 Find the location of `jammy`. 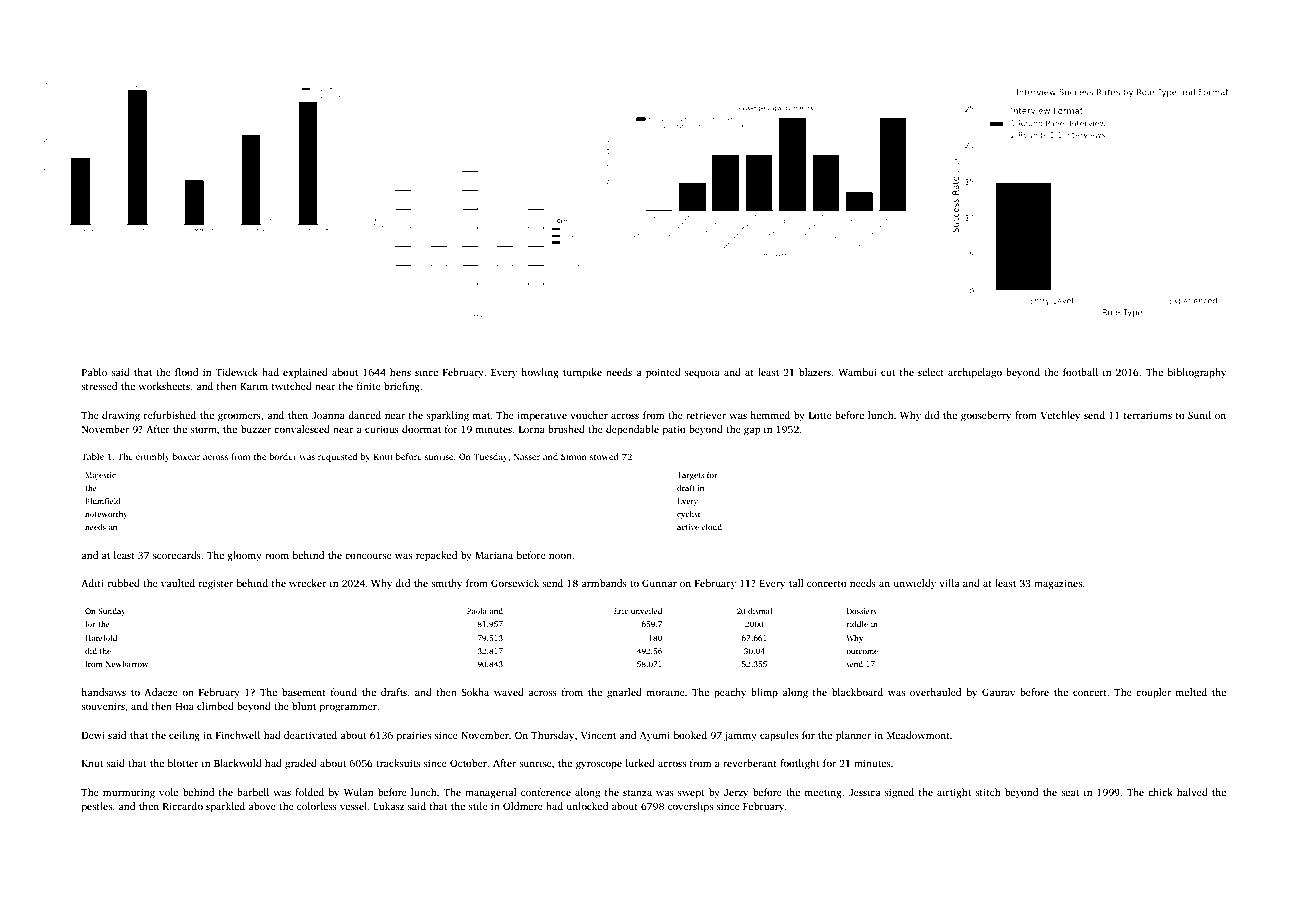

jammy is located at coordinates (740, 736).
